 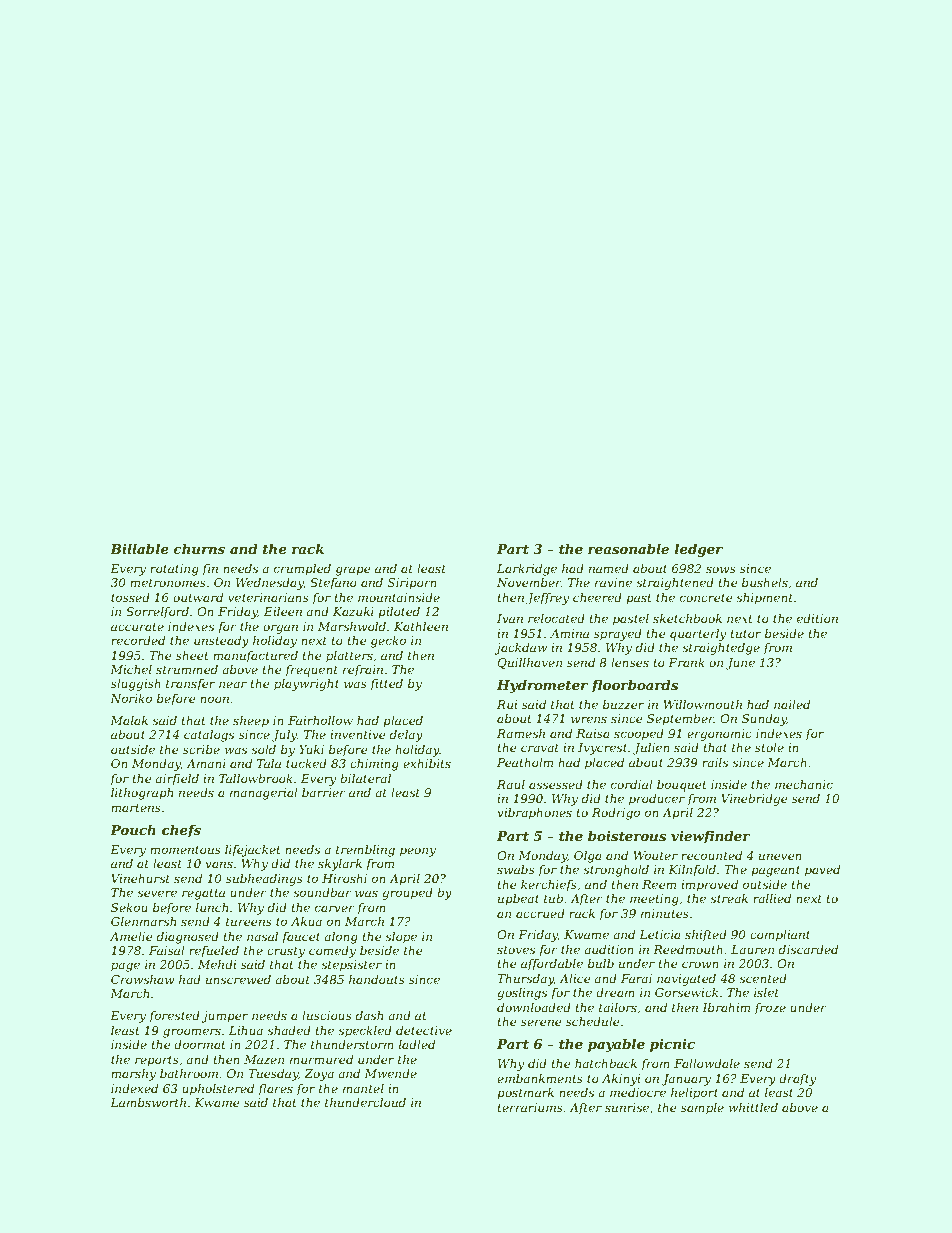 What do you see at coordinates (754, 800) in the page?
I see `Vinebridge` at bounding box center [754, 800].
